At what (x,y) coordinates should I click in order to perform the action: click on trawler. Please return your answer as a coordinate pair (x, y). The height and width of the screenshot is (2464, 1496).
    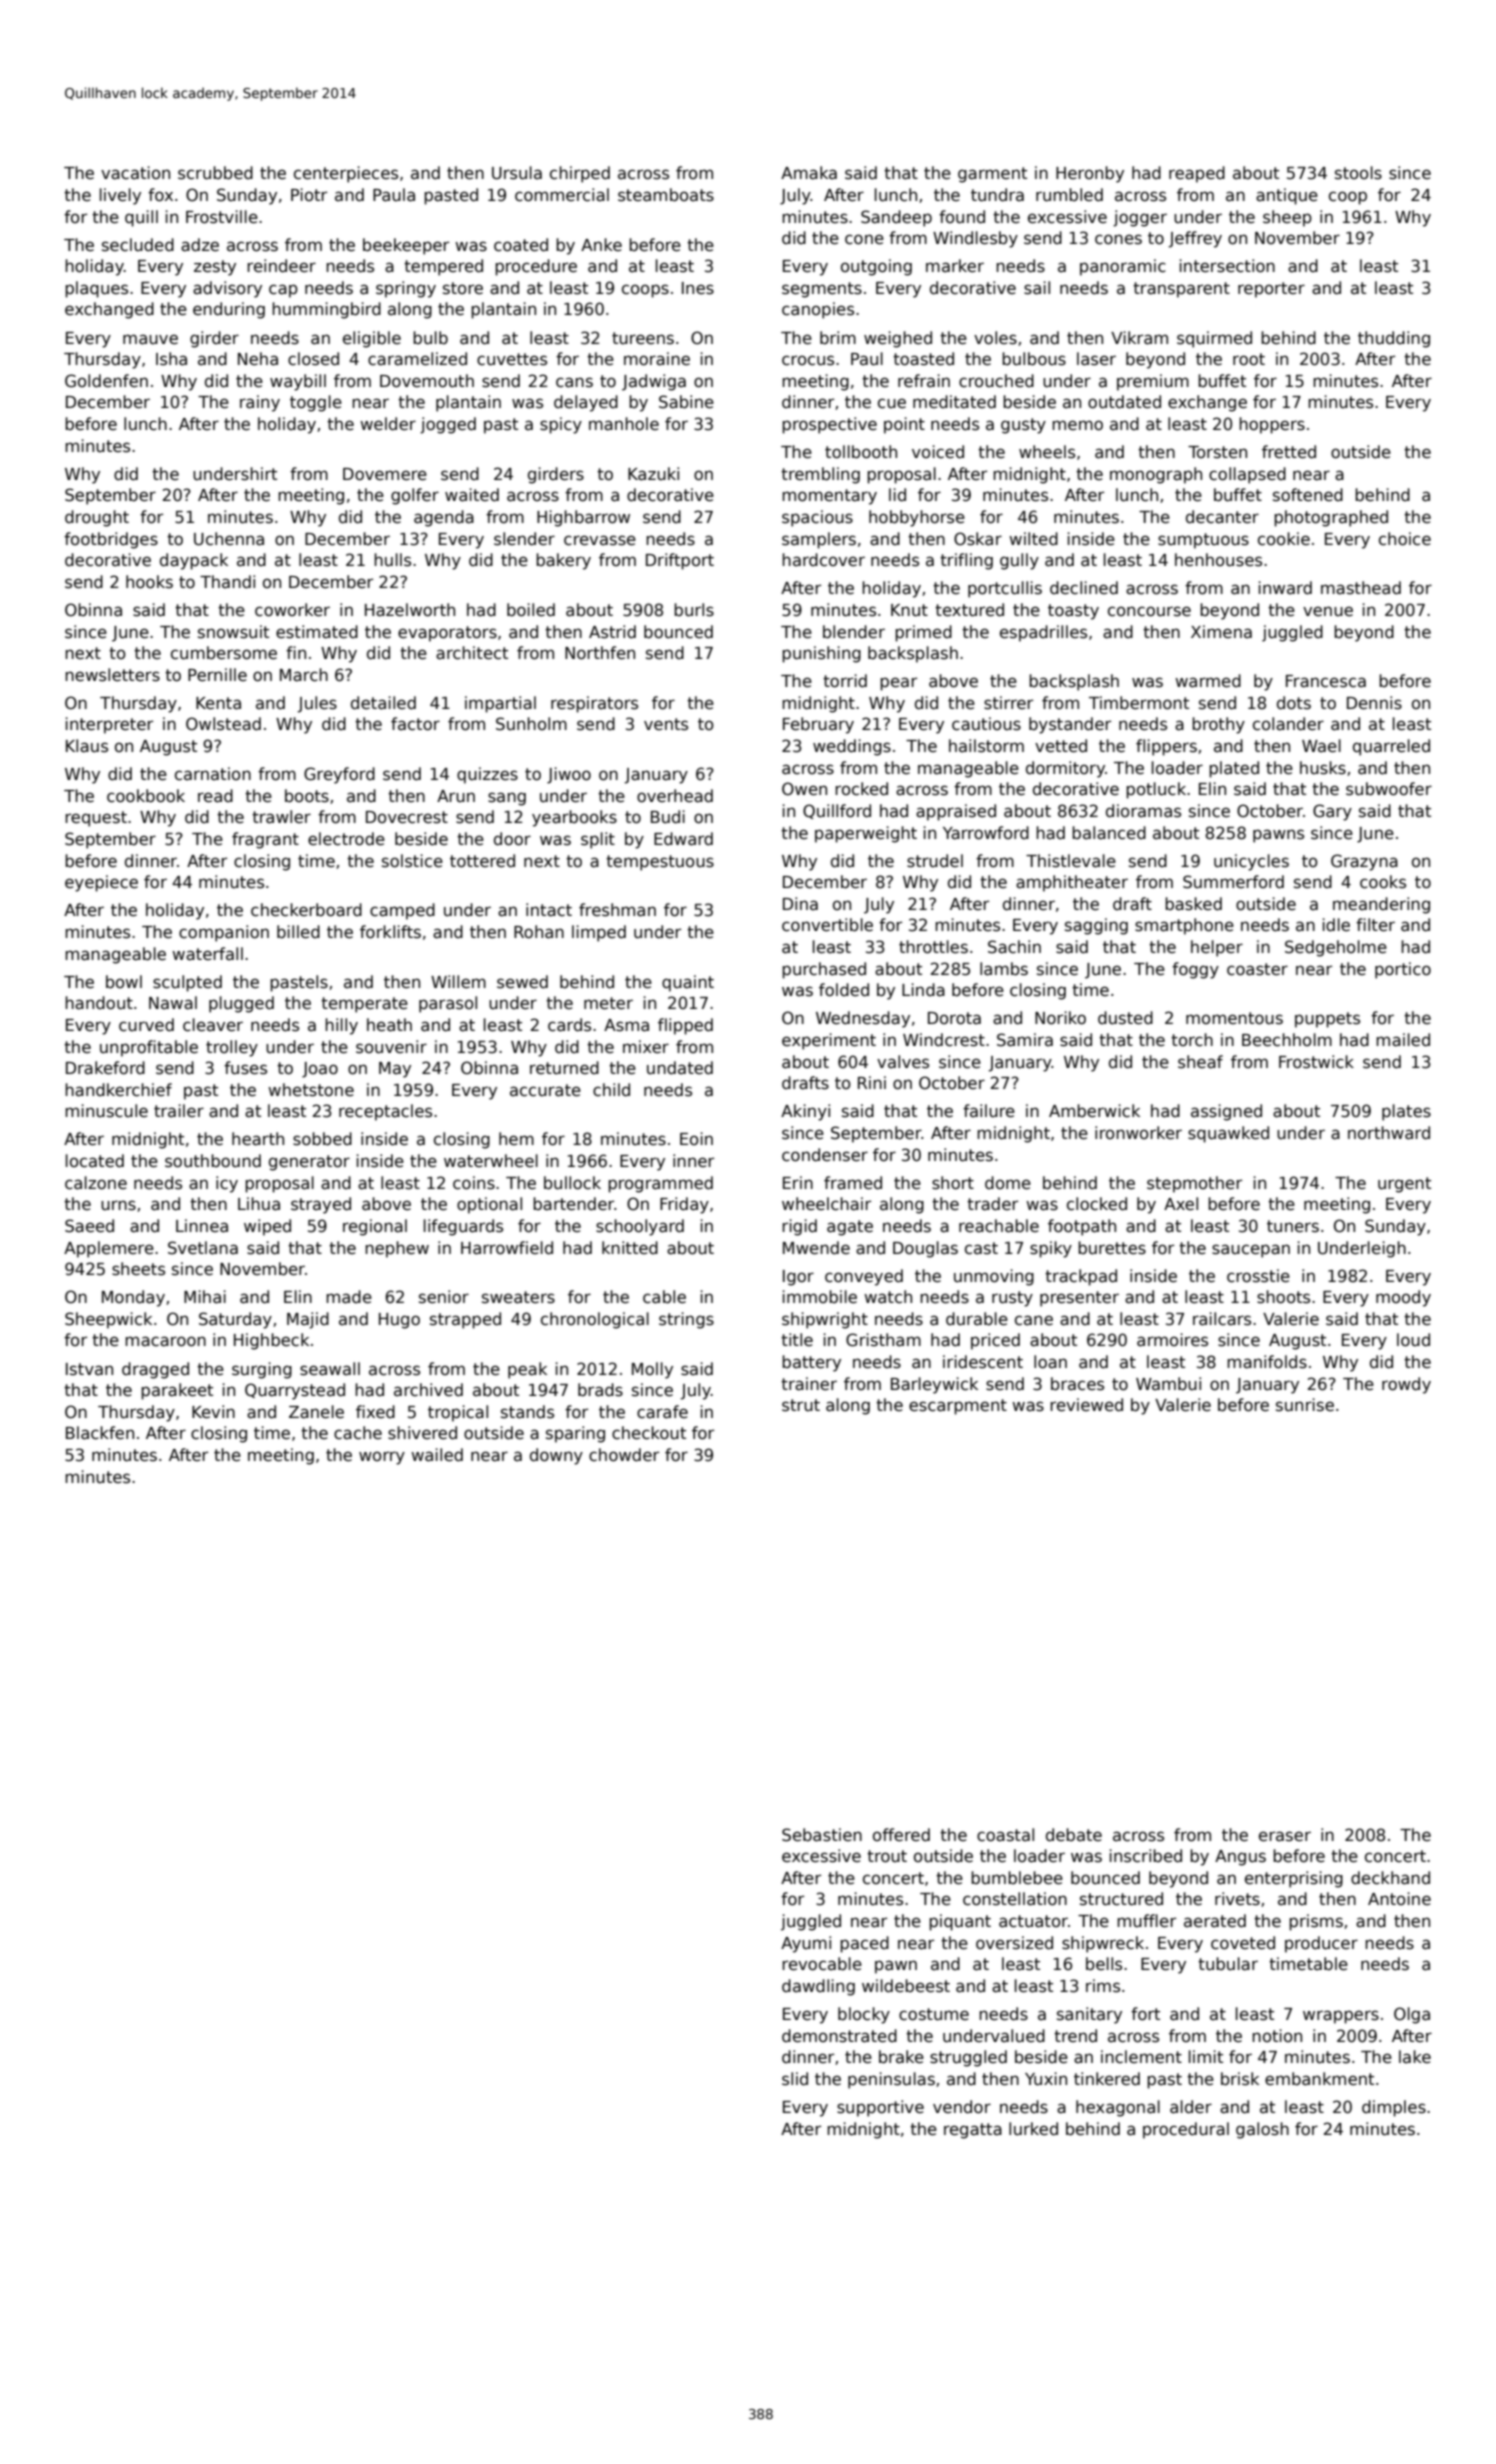
    Looking at the image, I should click on (281, 817).
